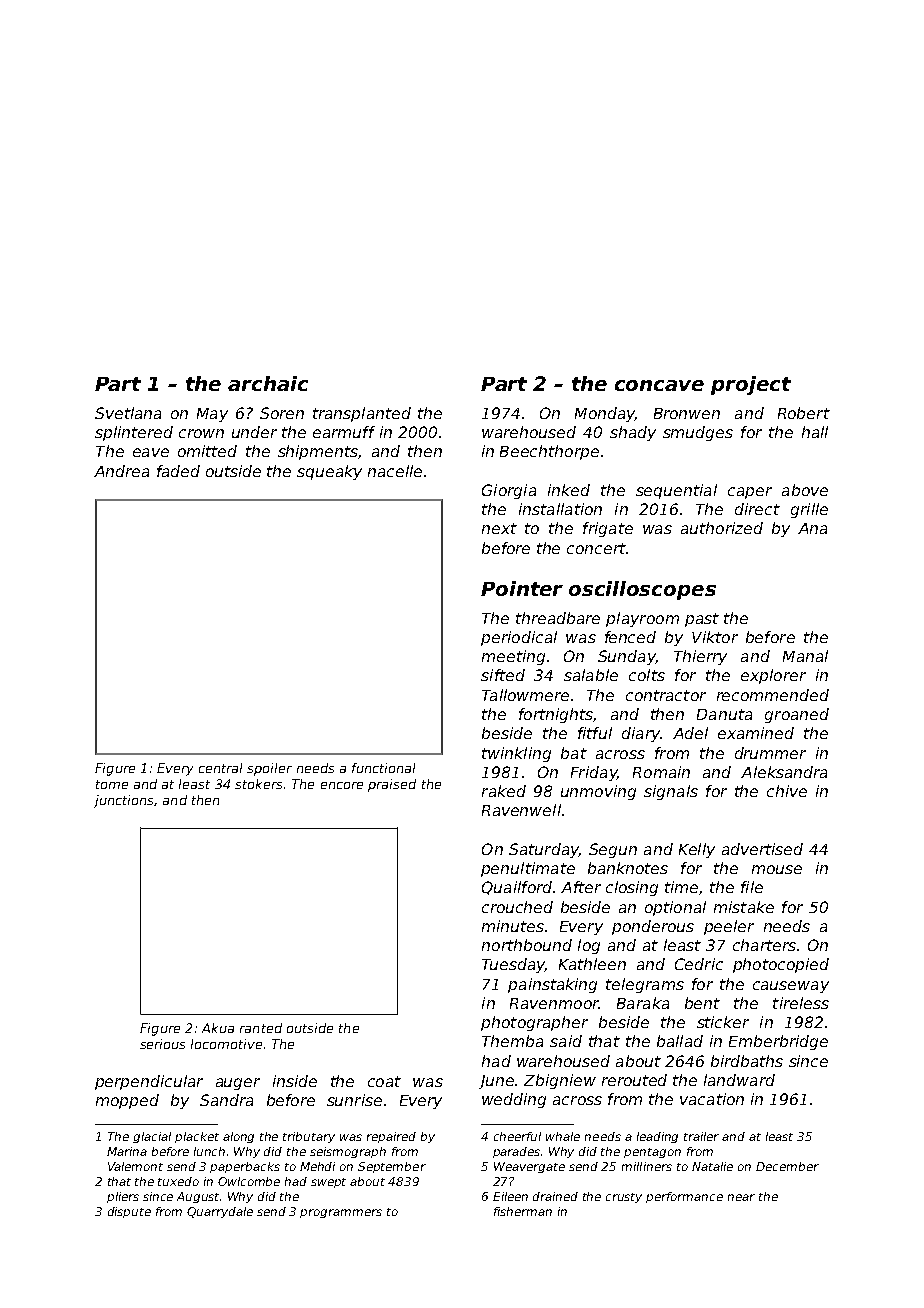 The image size is (924, 1308). What do you see at coordinates (671, 792) in the document?
I see `signals` at bounding box center [671, 792].
